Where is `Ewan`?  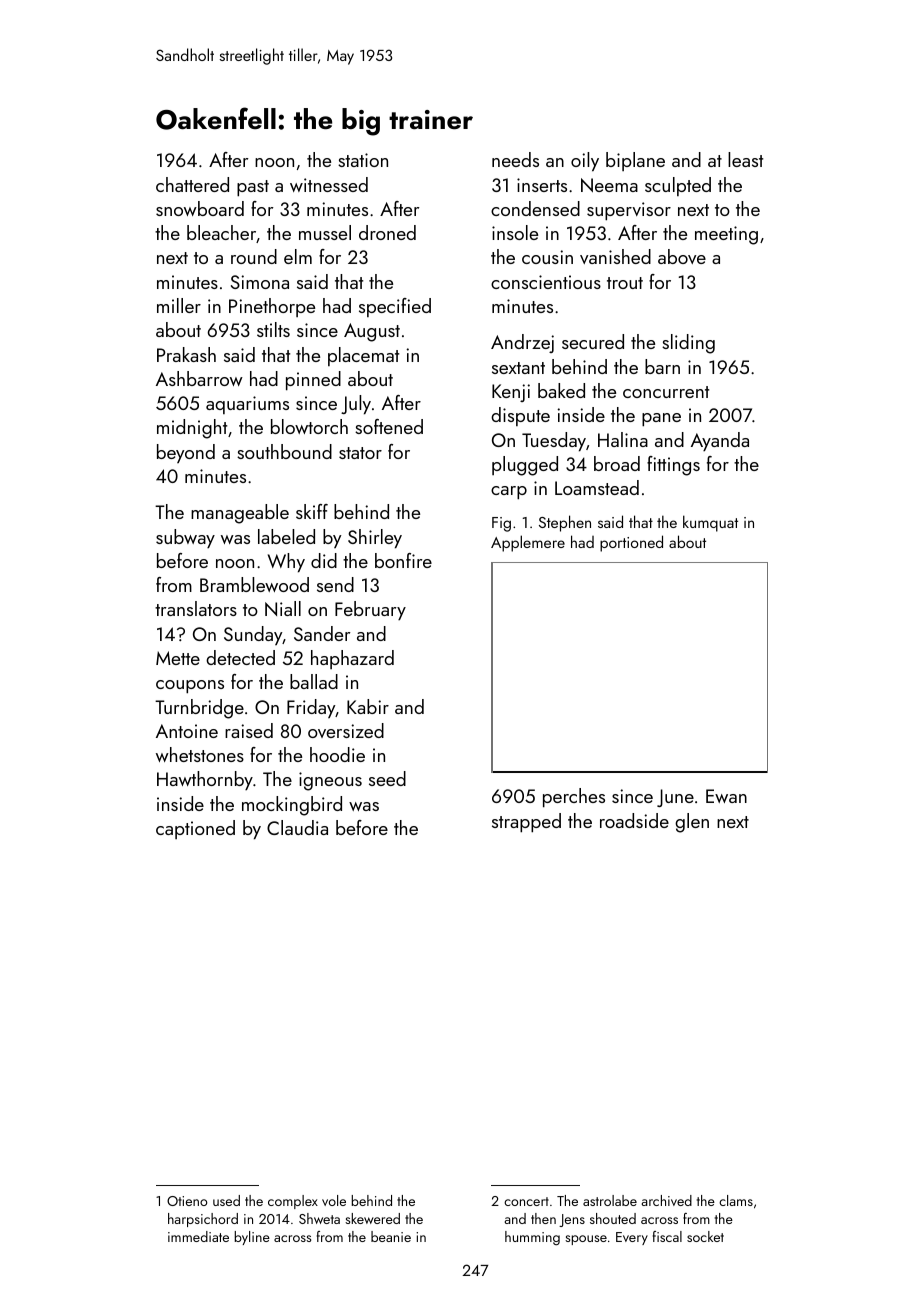
Ewan is located at coordinates (726, 796).
